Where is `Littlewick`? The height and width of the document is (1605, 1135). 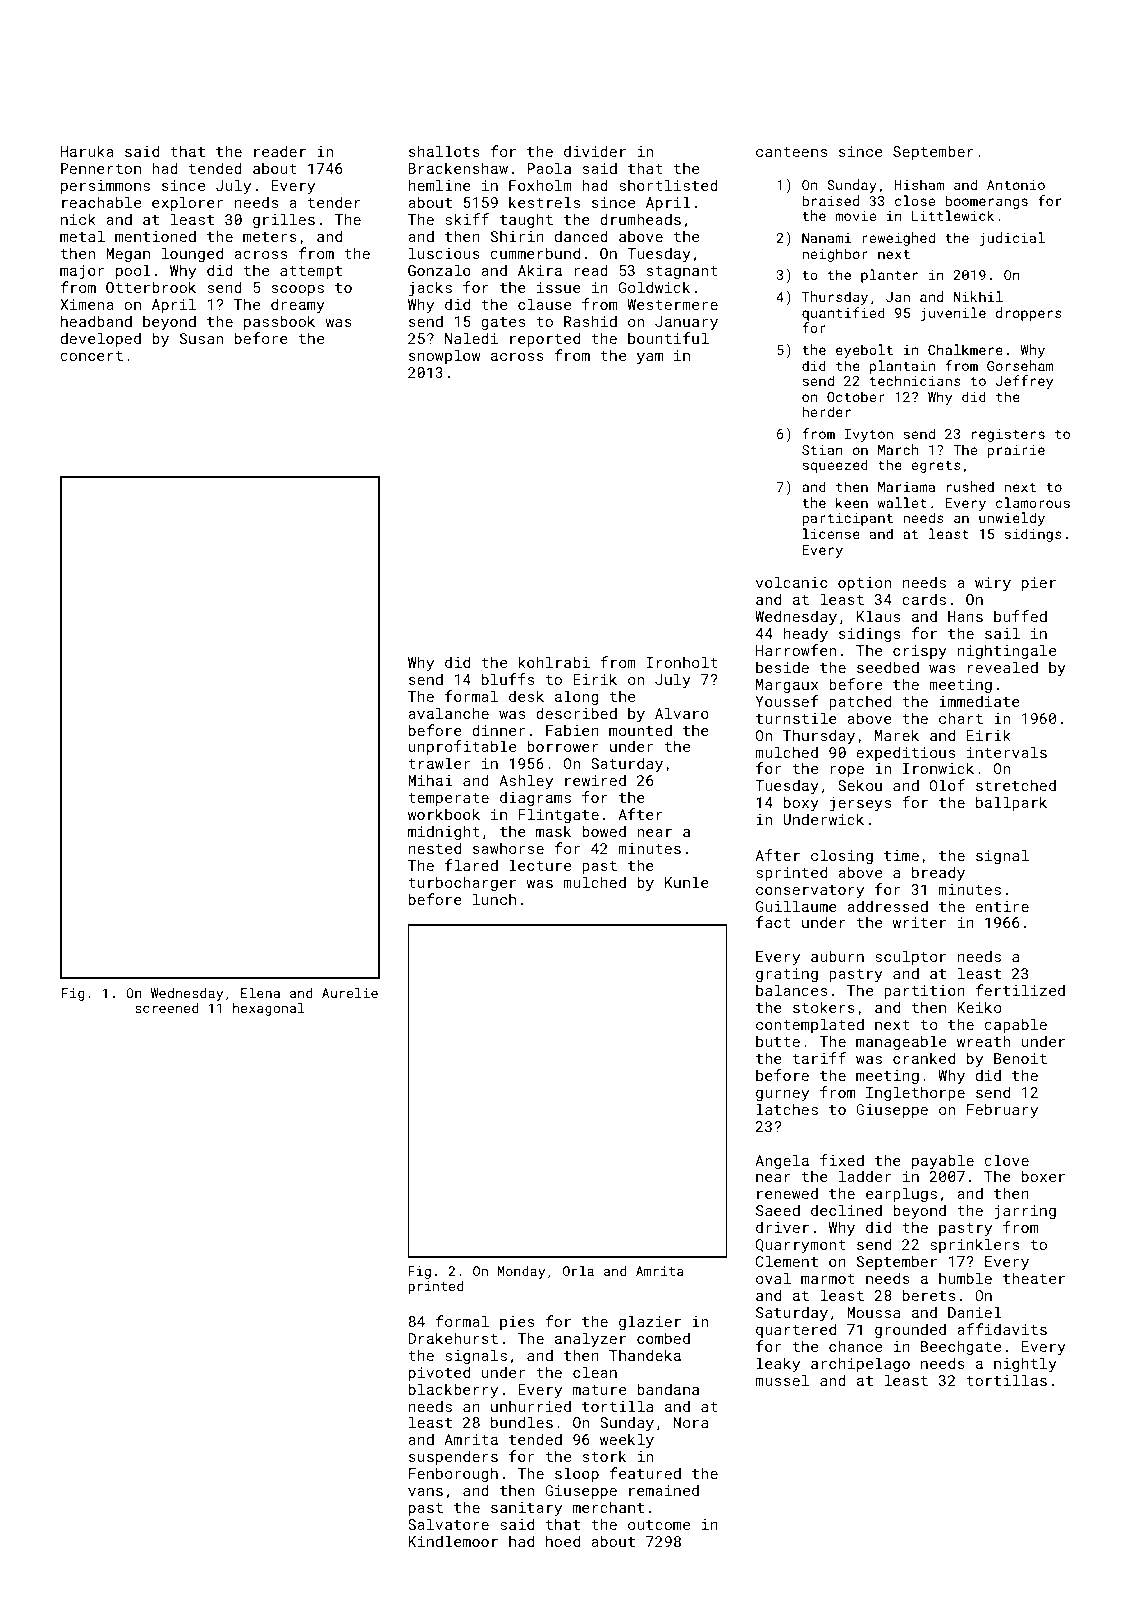
Littlewick is located at coordinates (953, 215).
